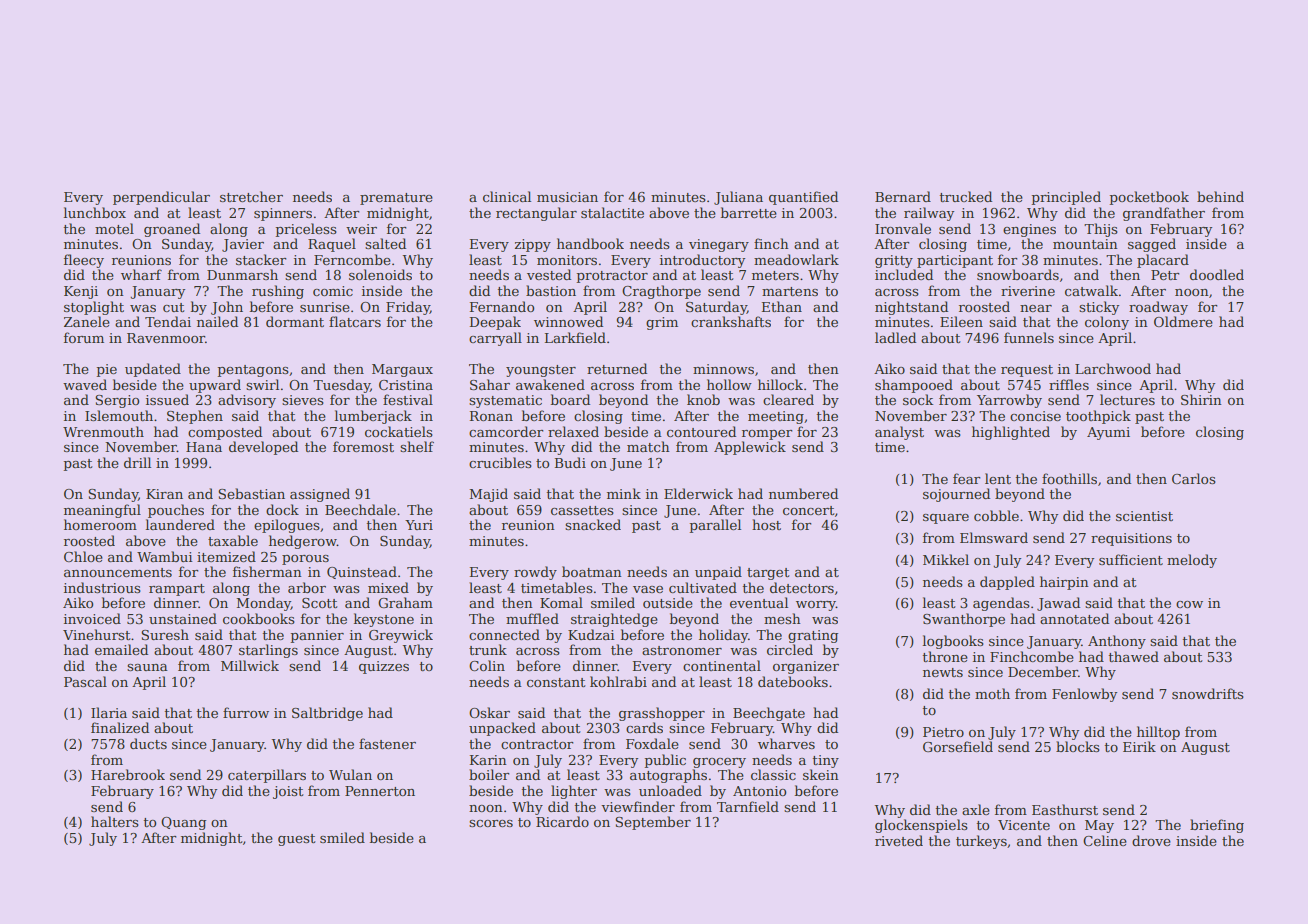 The image size is (1308, 924). I want to click on emailed, so click(121, 649).
